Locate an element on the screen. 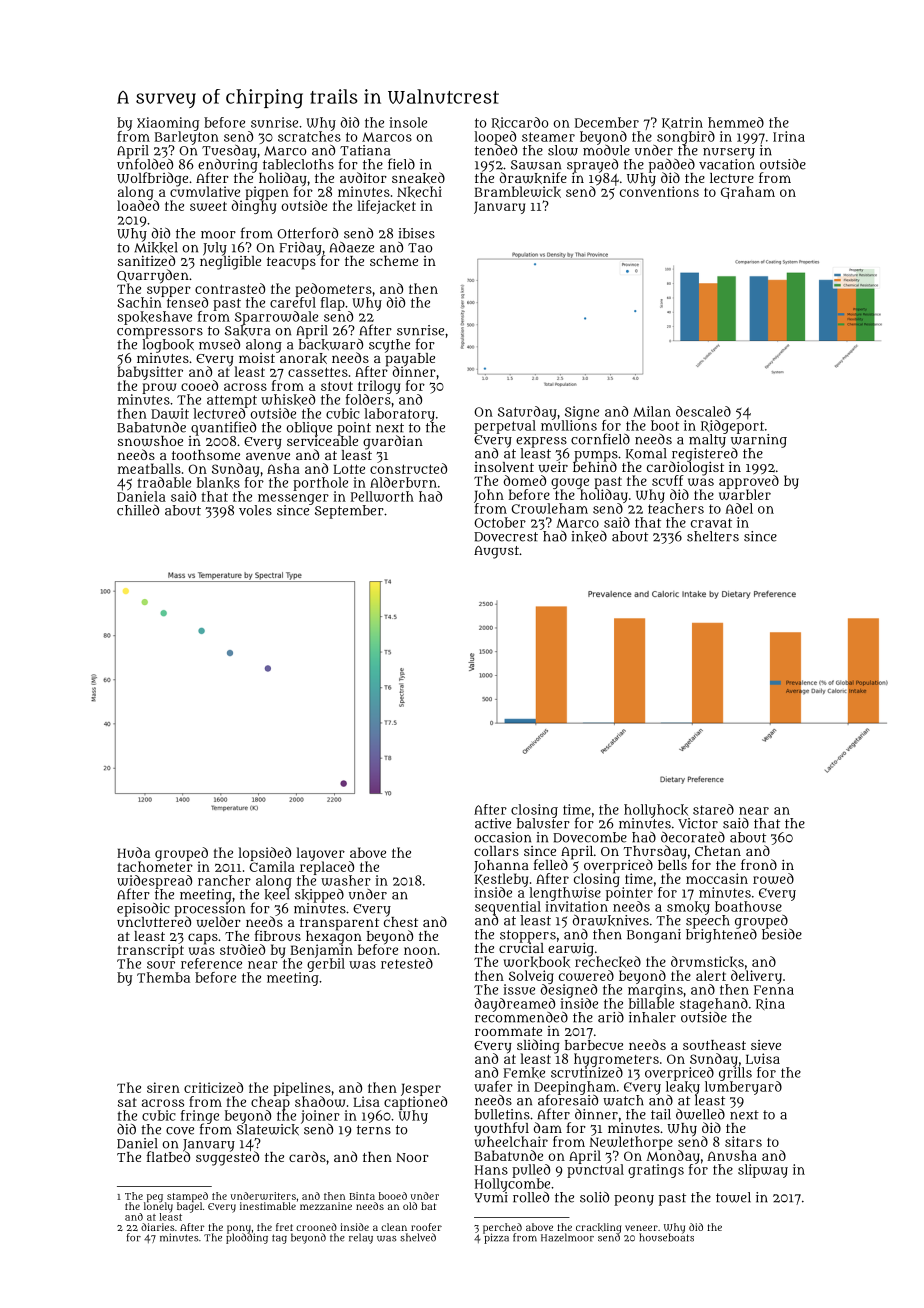 This screenshot has width=924, height=1308. flatbed is located at coordinates (168, 1156).
